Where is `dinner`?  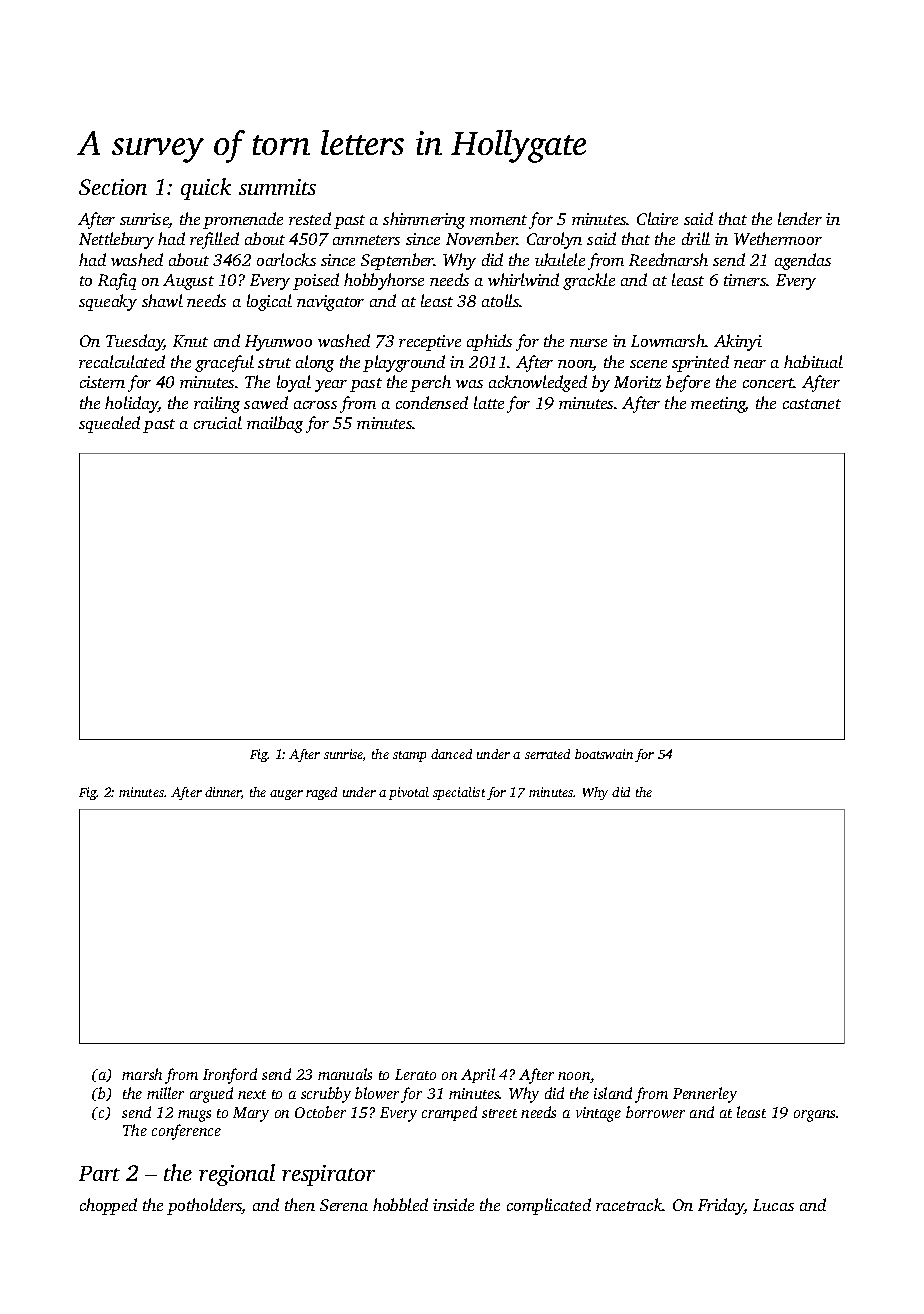 dinner is located at coordinates (223, 792).
